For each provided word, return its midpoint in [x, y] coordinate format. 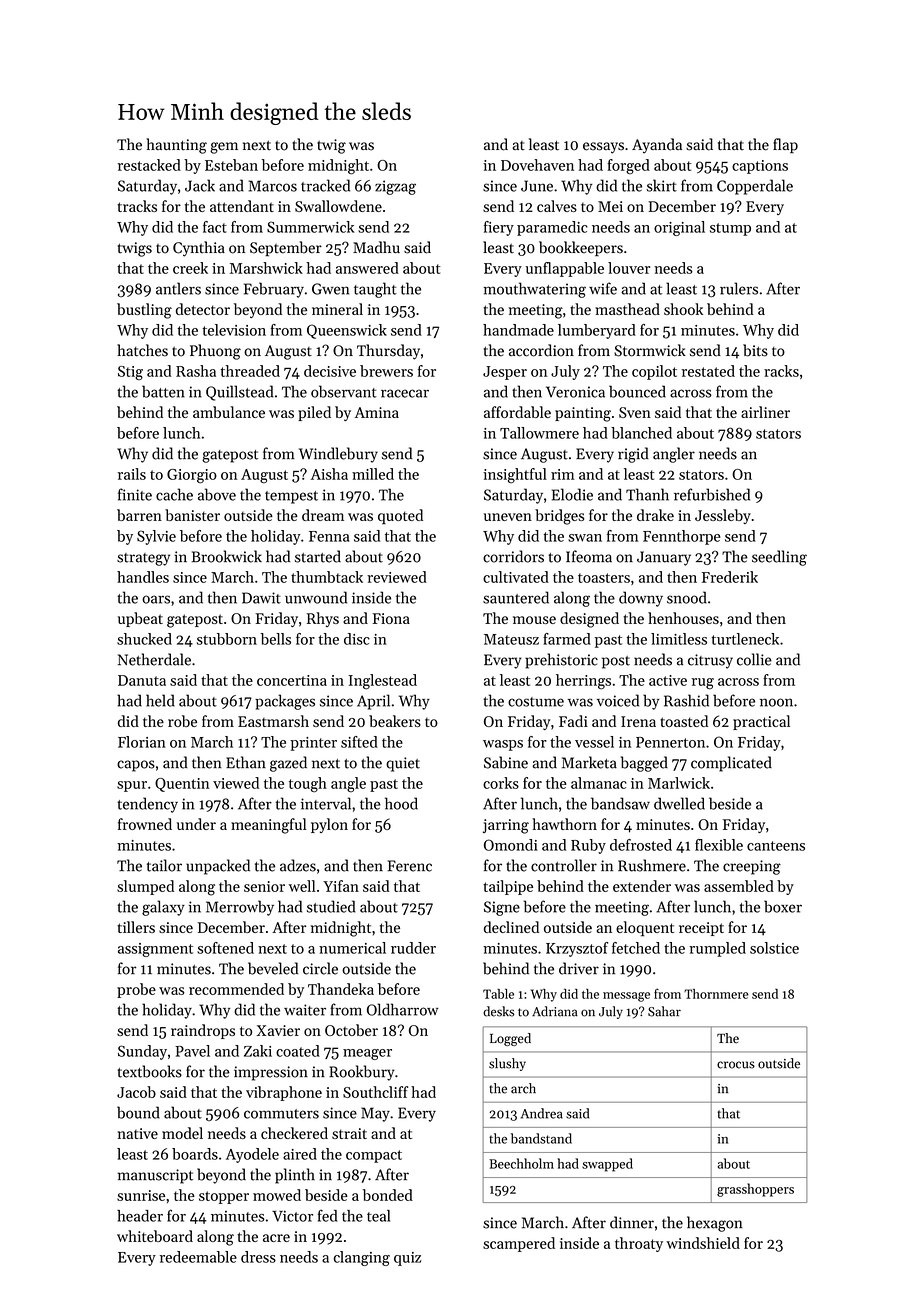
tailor [164, 865]
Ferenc [409, 866]
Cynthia [199, 249]
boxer [783, 906]
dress [258, 1257]
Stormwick [650, 350]
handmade [518, 330]
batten [163, 391]
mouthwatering [535, 290]
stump [730, 229]
